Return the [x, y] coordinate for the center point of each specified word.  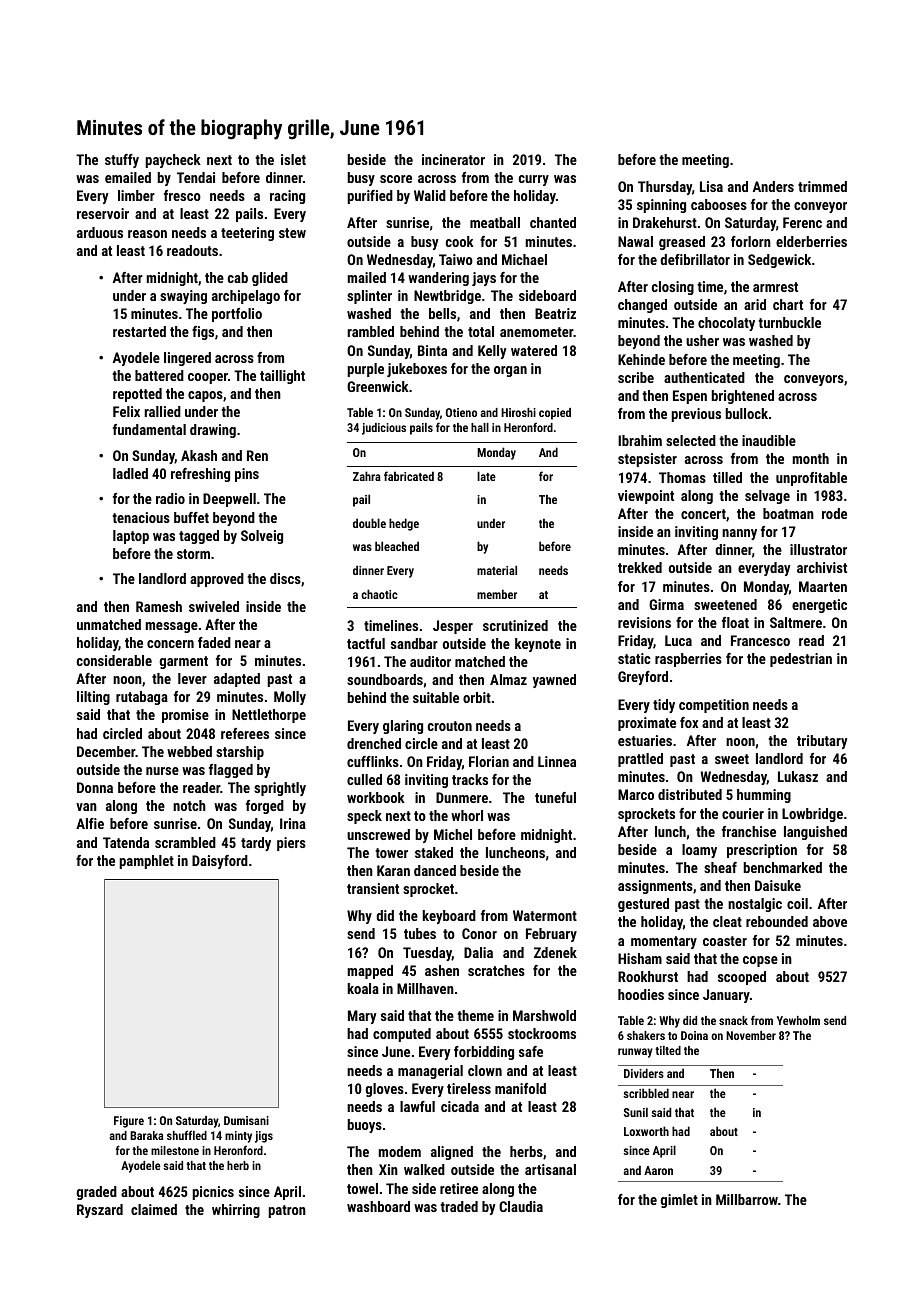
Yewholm [798, 1020]
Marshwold [544, 1015]
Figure [129, 1122]
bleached [397, 546]
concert [703, 514]
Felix [126, 411]
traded [459, 1206]
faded [214, 642]
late [486, 476]
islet [293, 159]
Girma [666, 604]
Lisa [711, 186]
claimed [154, 1209]
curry [534, 180]
